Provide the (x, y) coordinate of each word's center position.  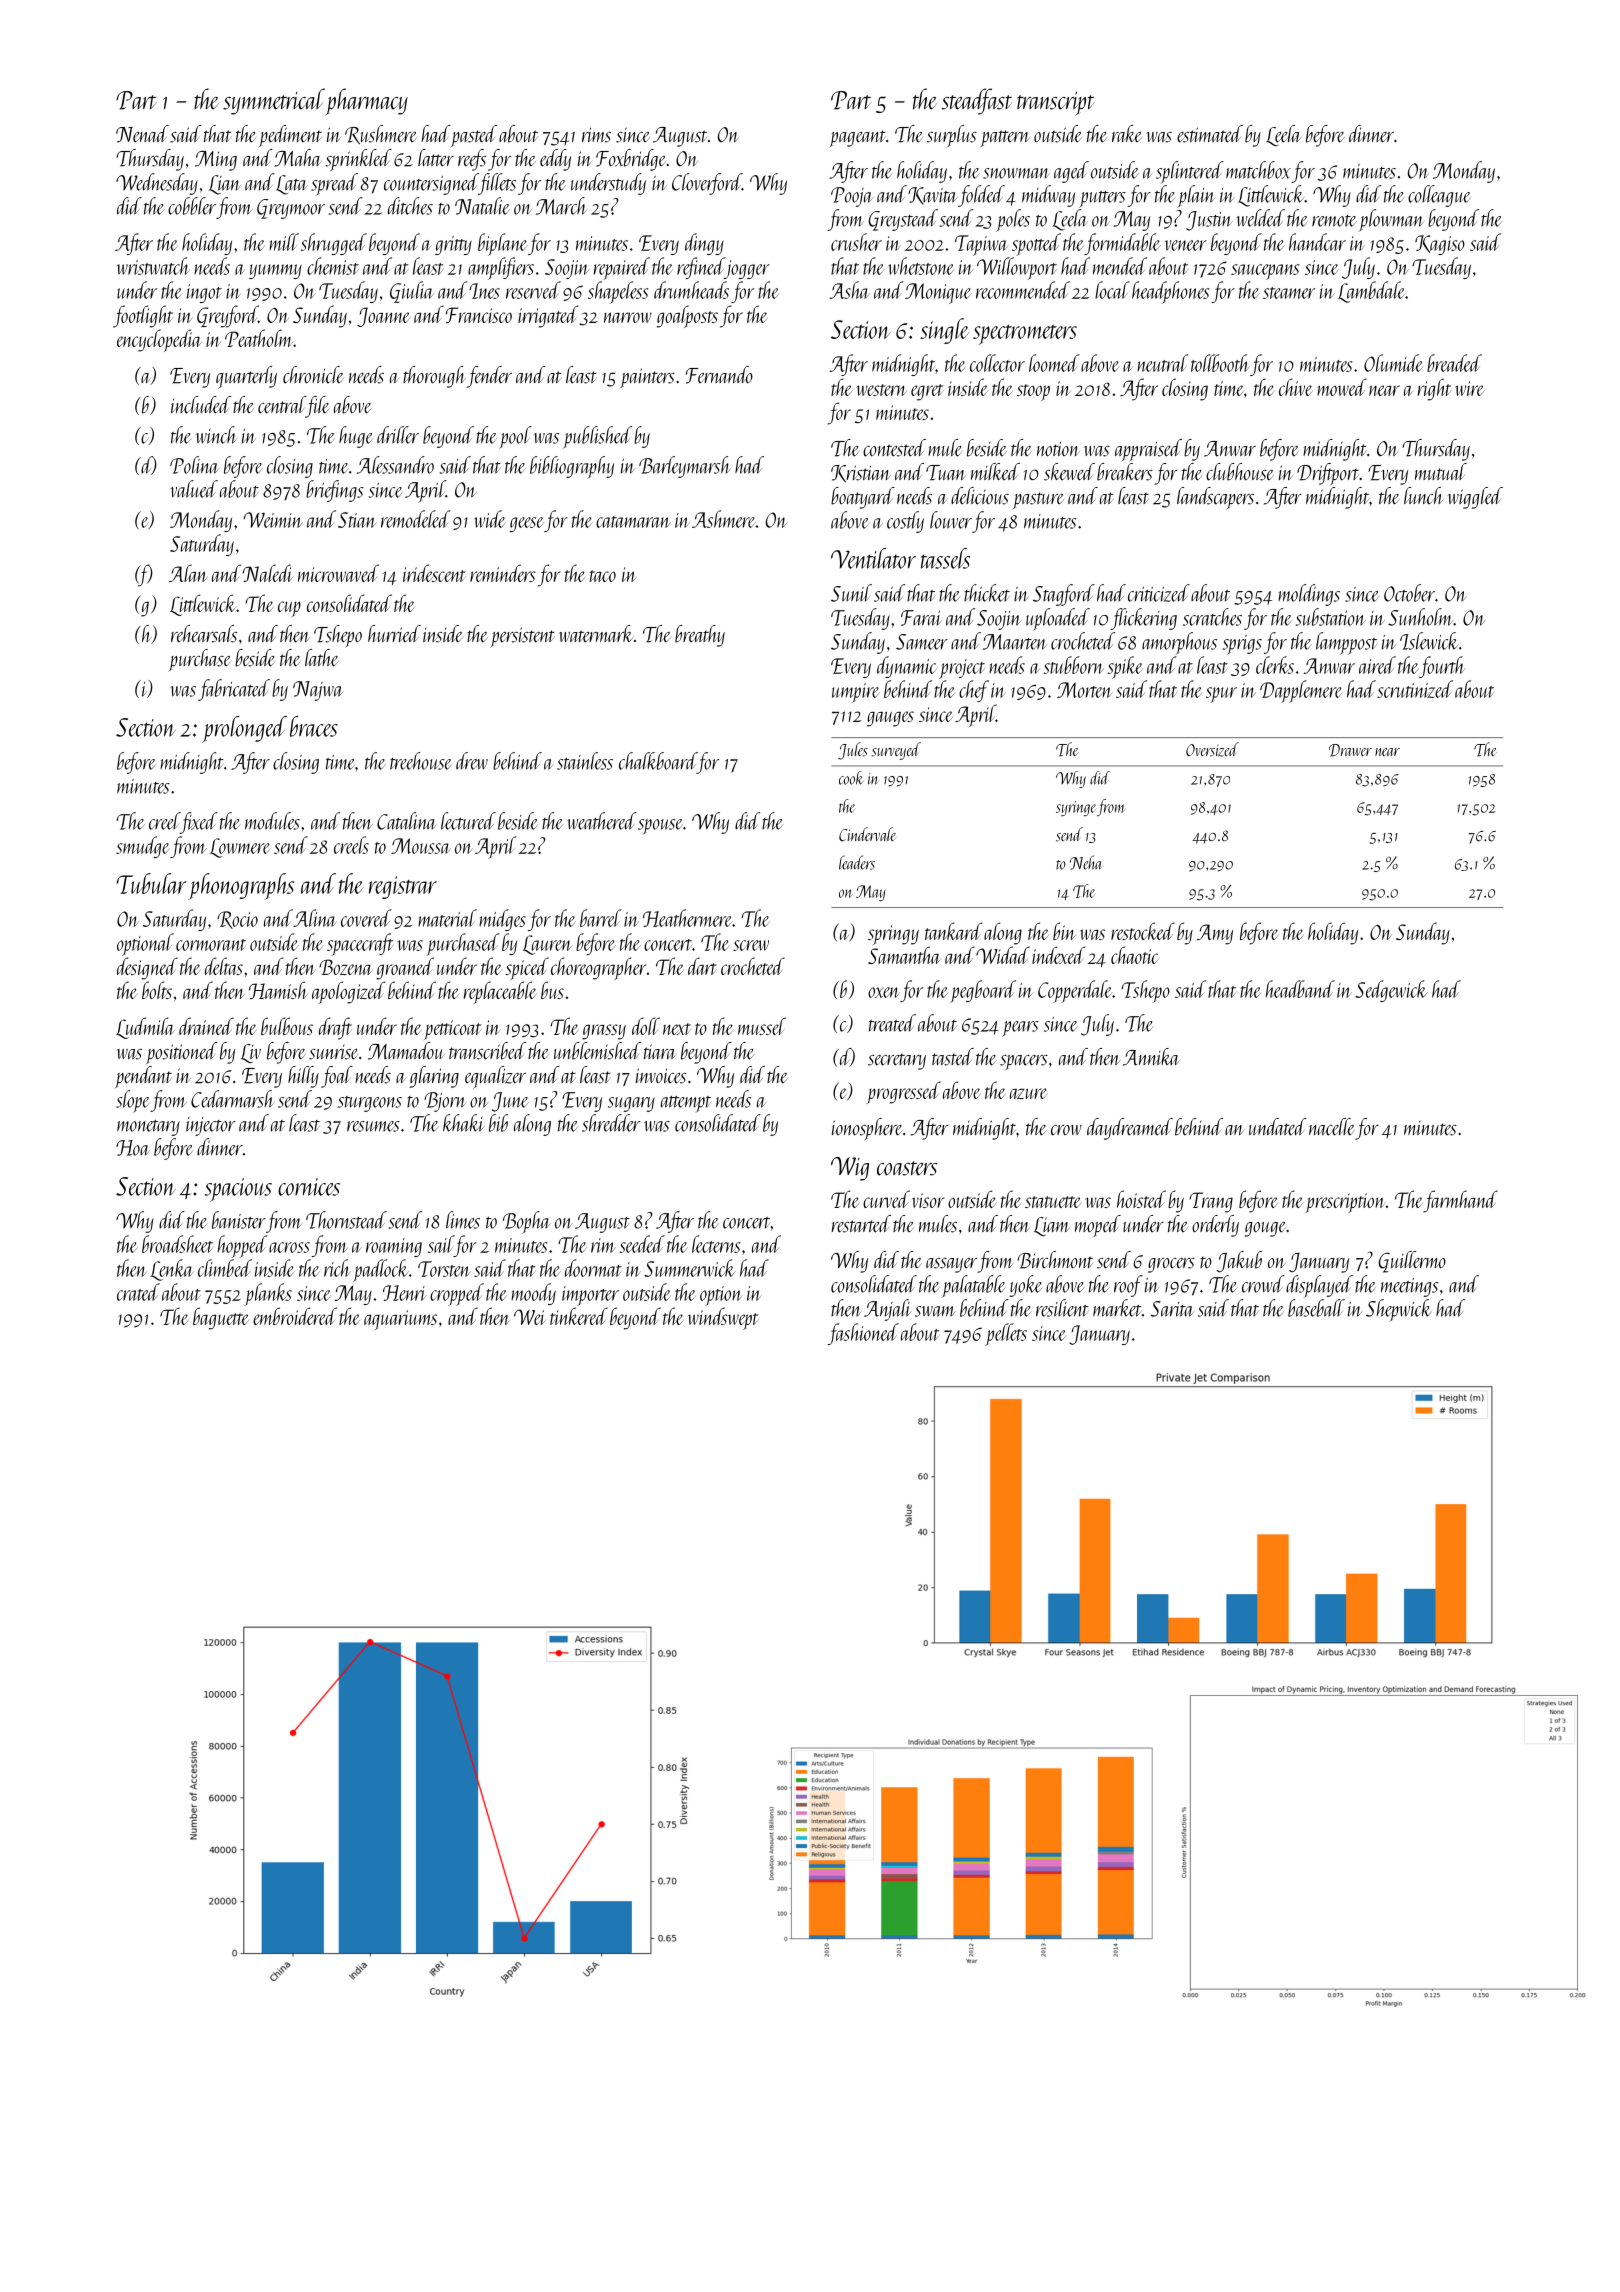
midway (1048, 196)
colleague (1439, 196)
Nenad (142, 134)
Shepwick (1399, 1310)
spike (1124, 667)
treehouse (421, 761)
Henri (405, 1293)
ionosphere (867, 1129)
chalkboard (658, 761)
